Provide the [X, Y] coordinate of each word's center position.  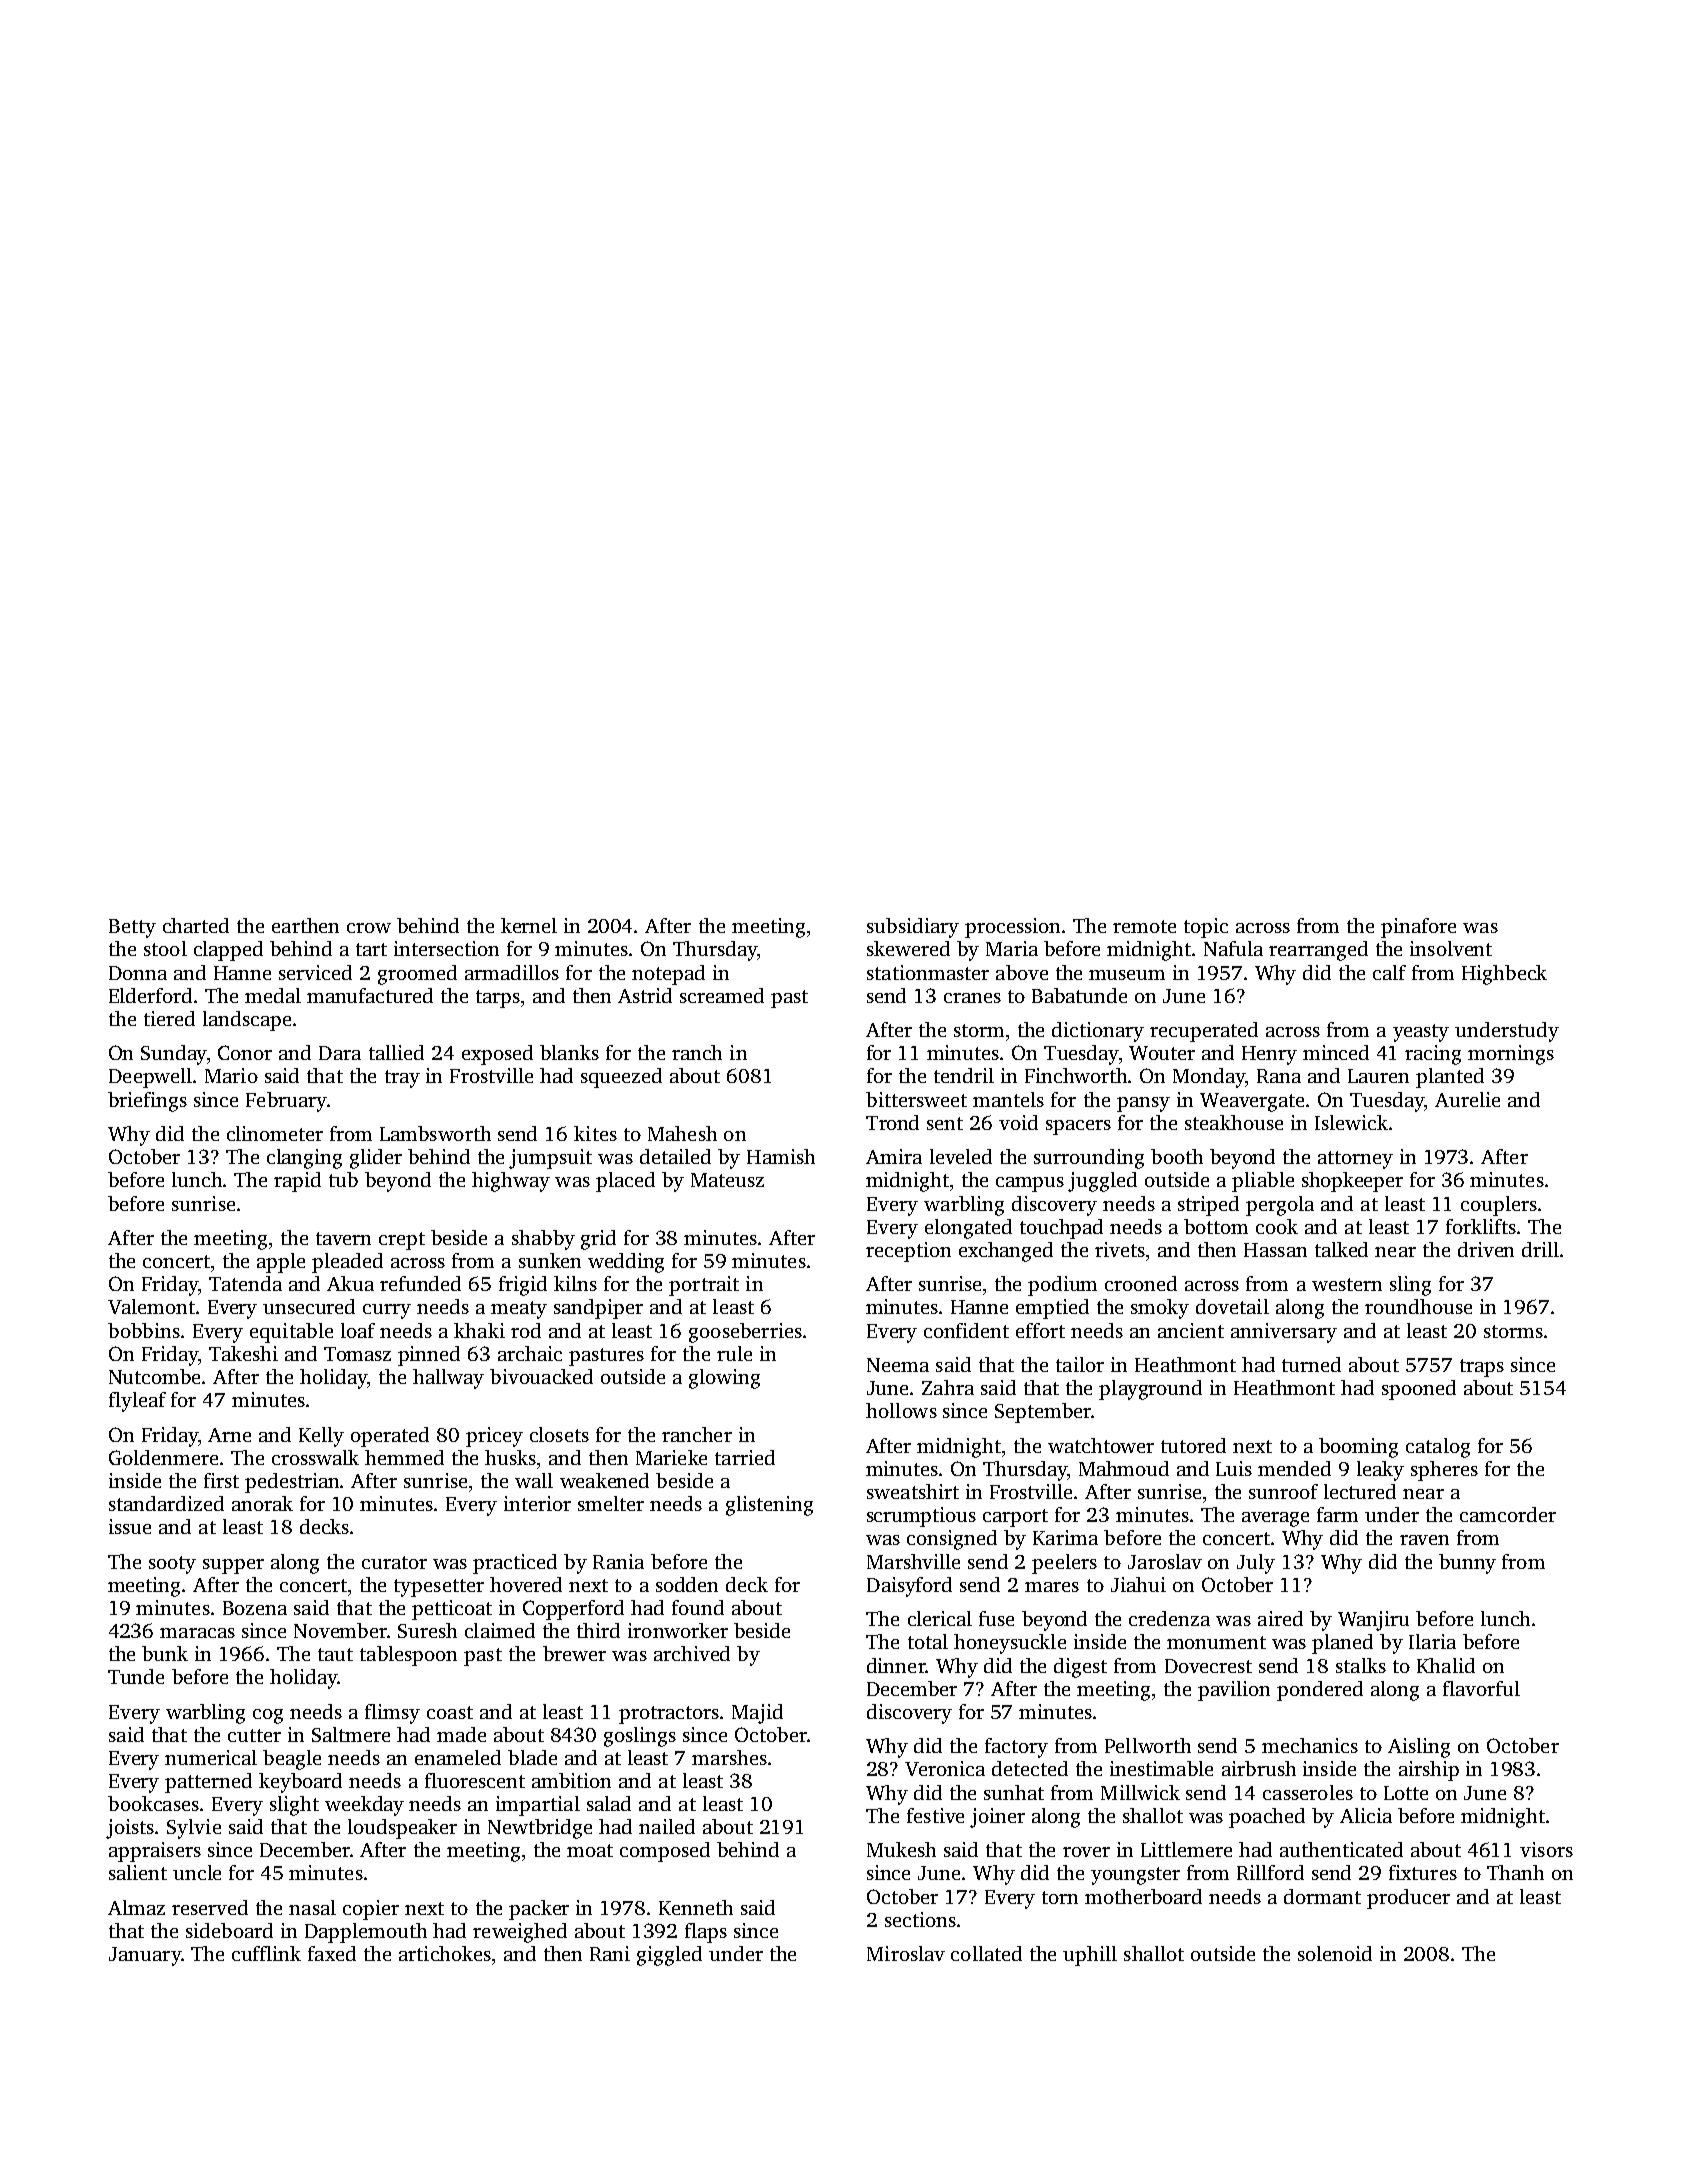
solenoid [1335, 1953]
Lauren [1378, 1076]
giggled [669, 1956]
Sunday [174, 1055]
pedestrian [293, 1483]
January [145, 1956]
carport [1015, 1518]
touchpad [1061, 1229]
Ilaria [1432, 1641]
